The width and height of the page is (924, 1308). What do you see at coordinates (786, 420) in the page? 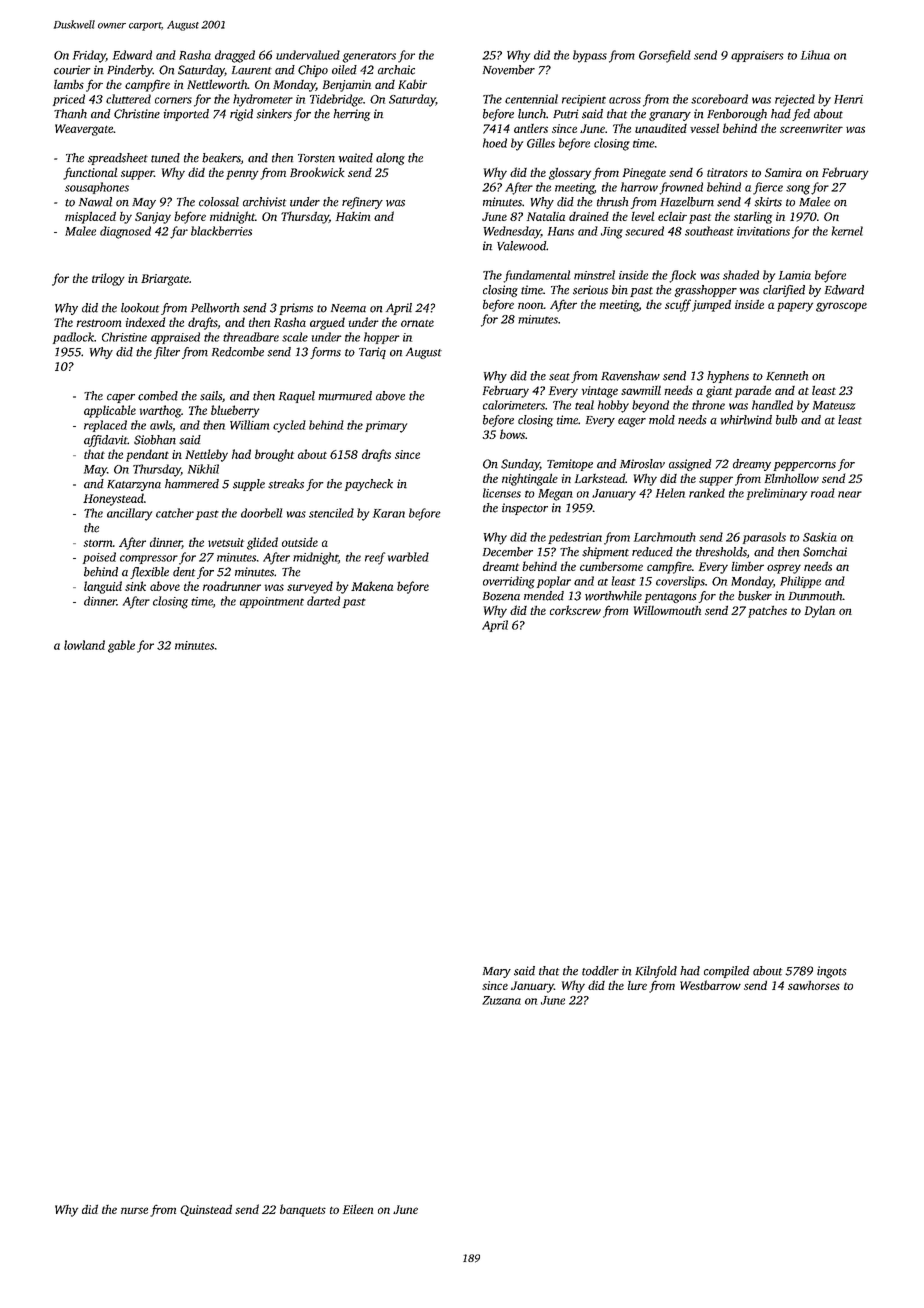
I see `bulb` at bounding box center [786, 420].
